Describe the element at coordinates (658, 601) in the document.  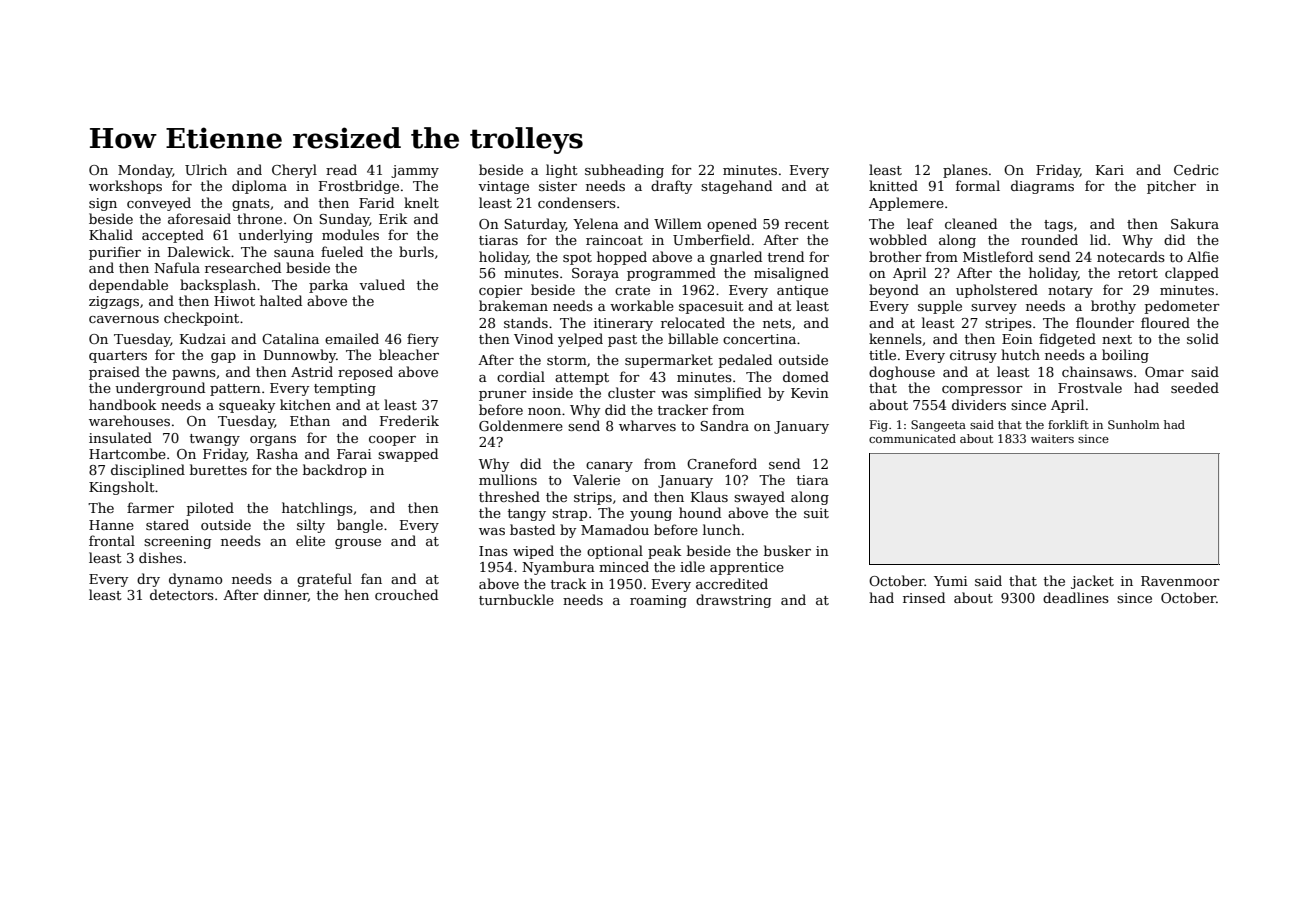
I see `roaming` at that location.
